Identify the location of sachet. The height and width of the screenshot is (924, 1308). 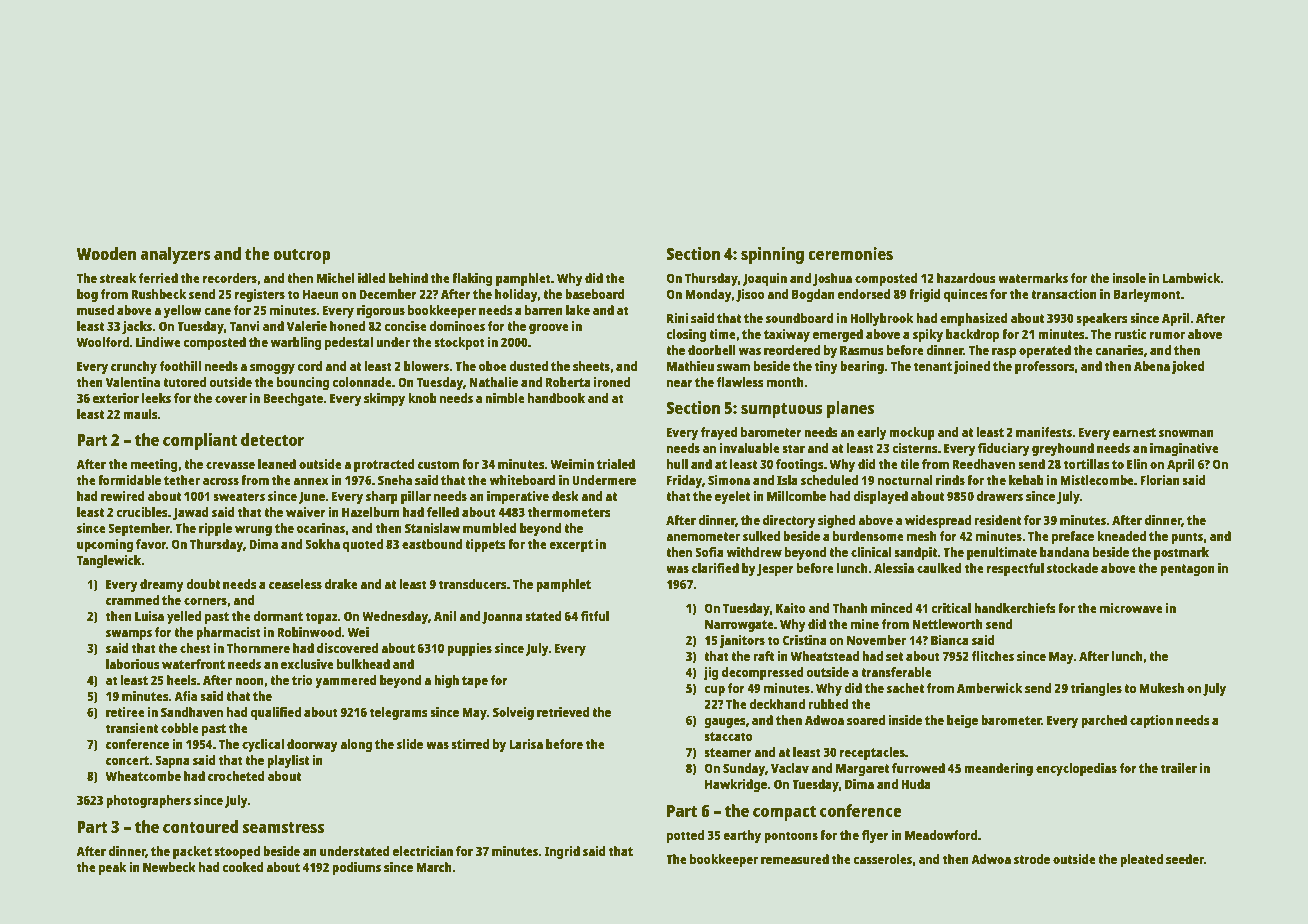
(905, 688).
